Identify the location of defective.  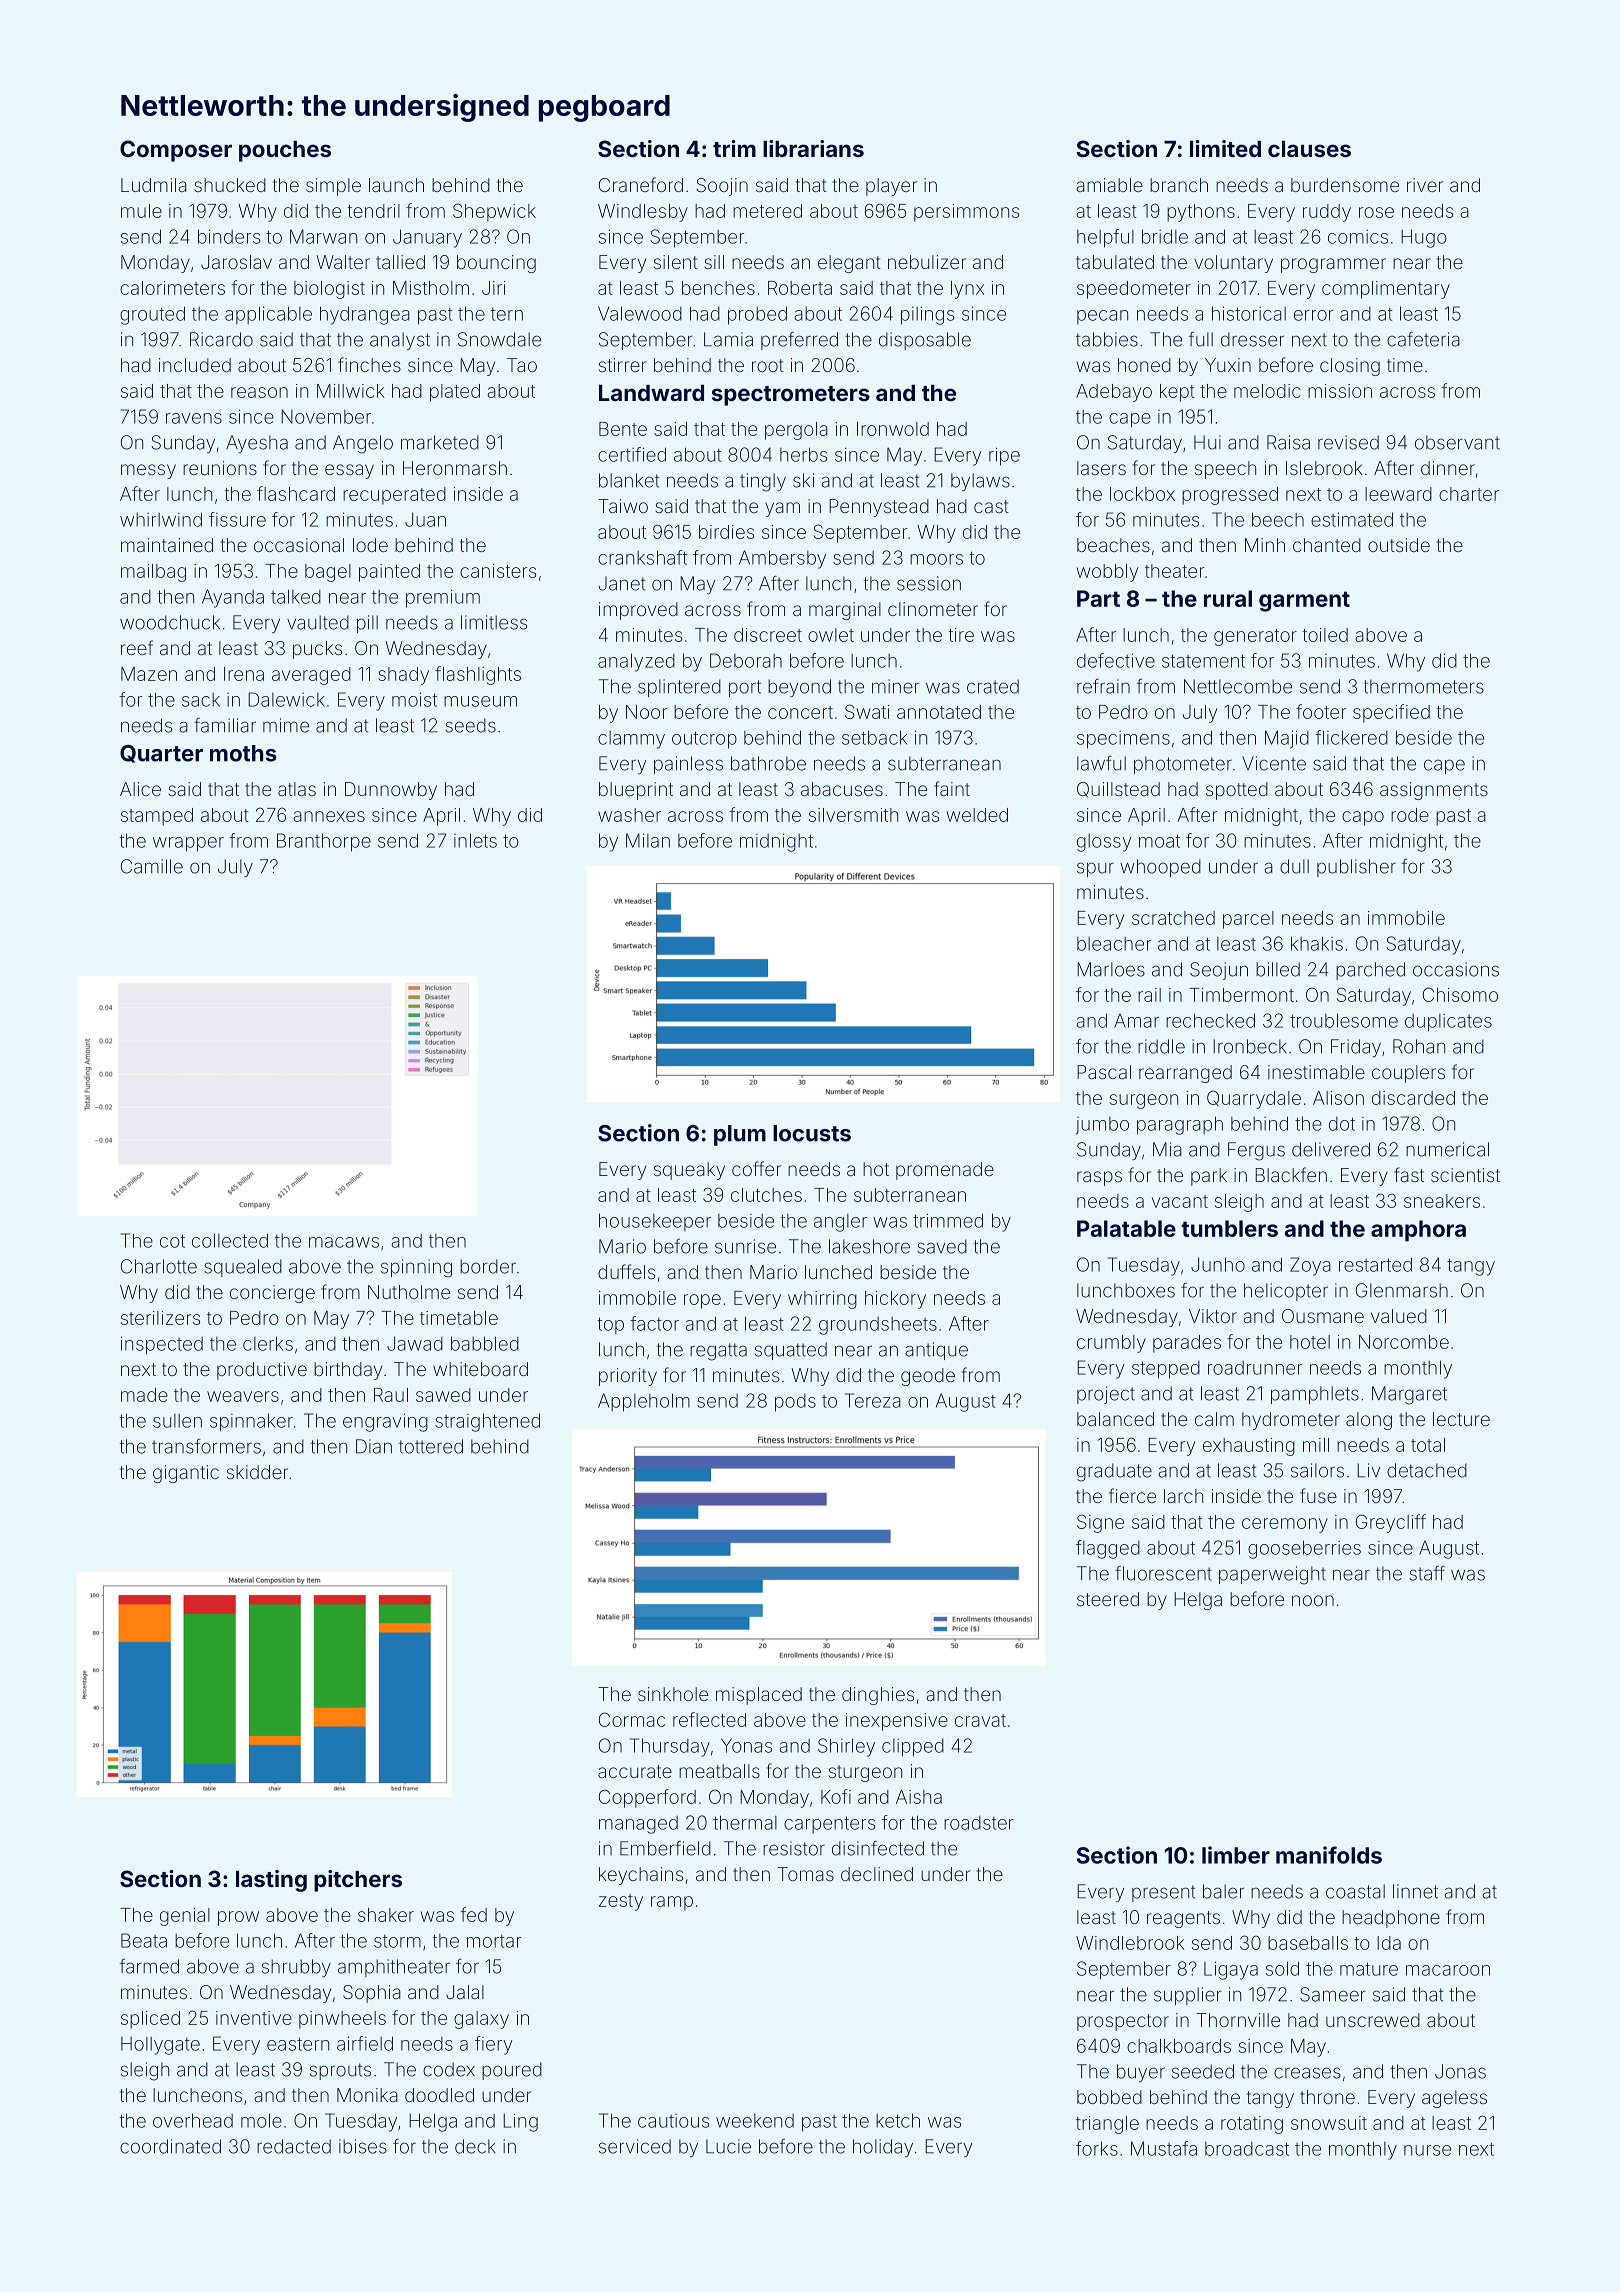
(1116, 660).
